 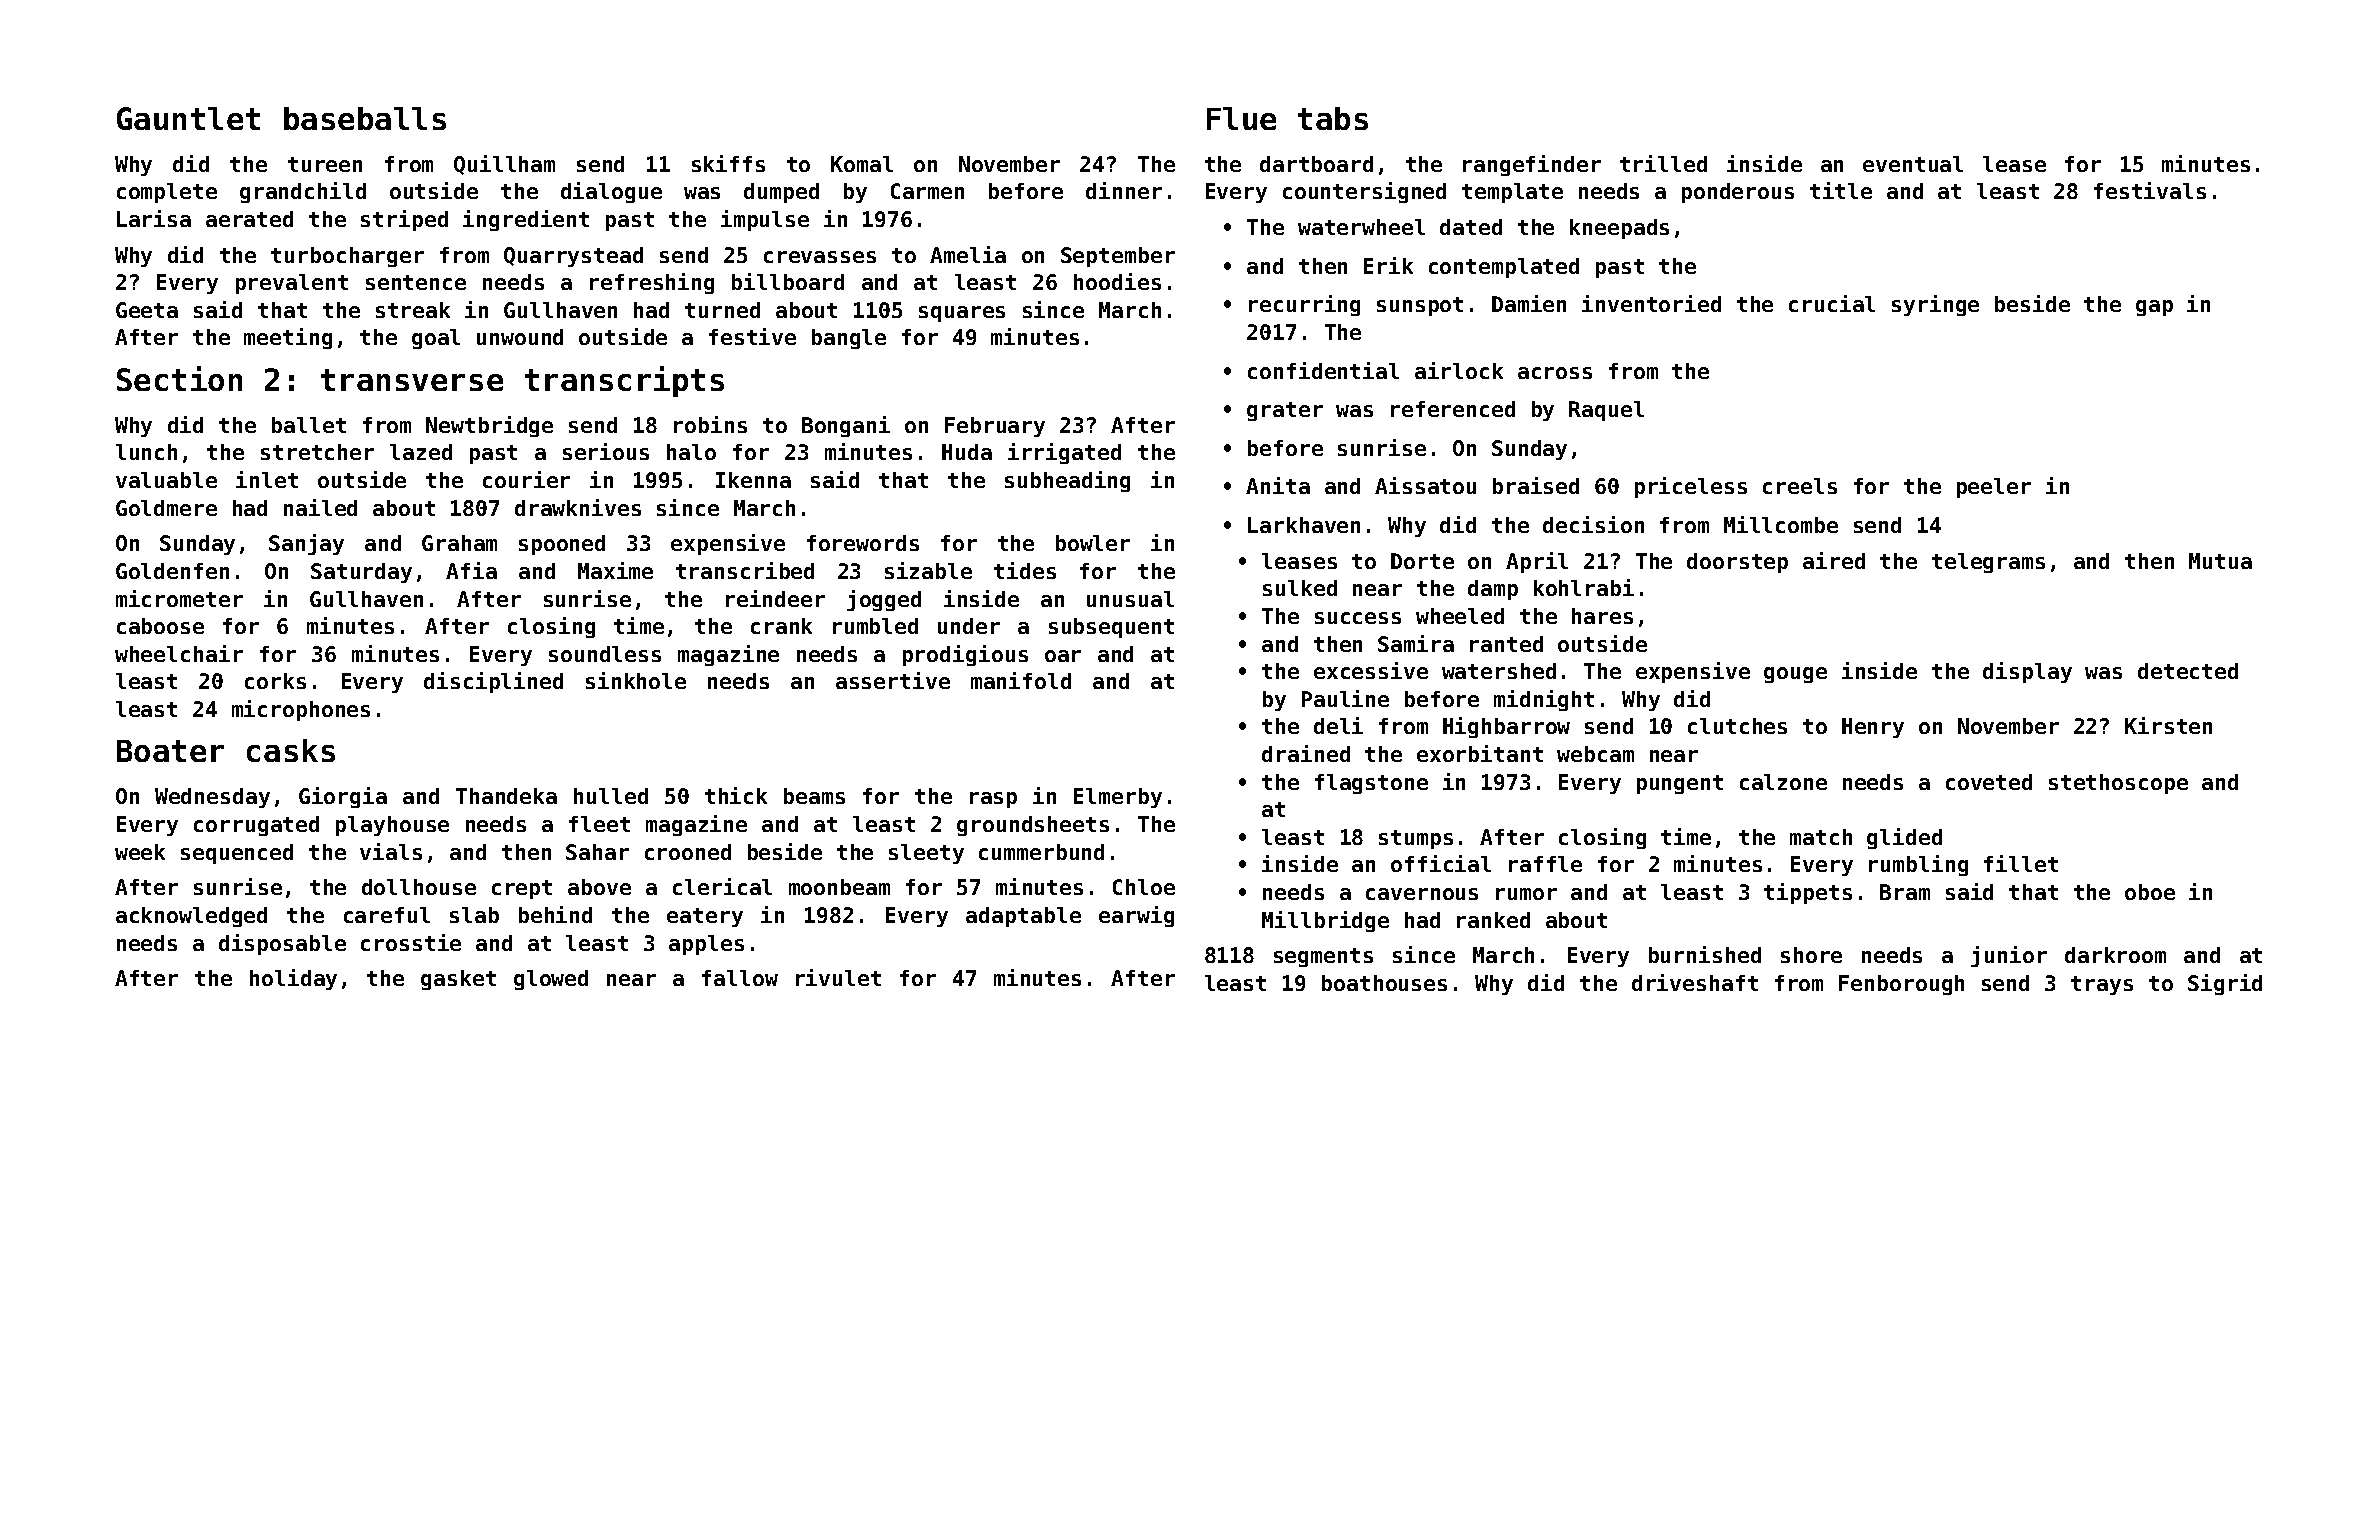 What do you see at coordinates (167, 193) in the image?
I see `complete` at bounding box center [167, 193].
